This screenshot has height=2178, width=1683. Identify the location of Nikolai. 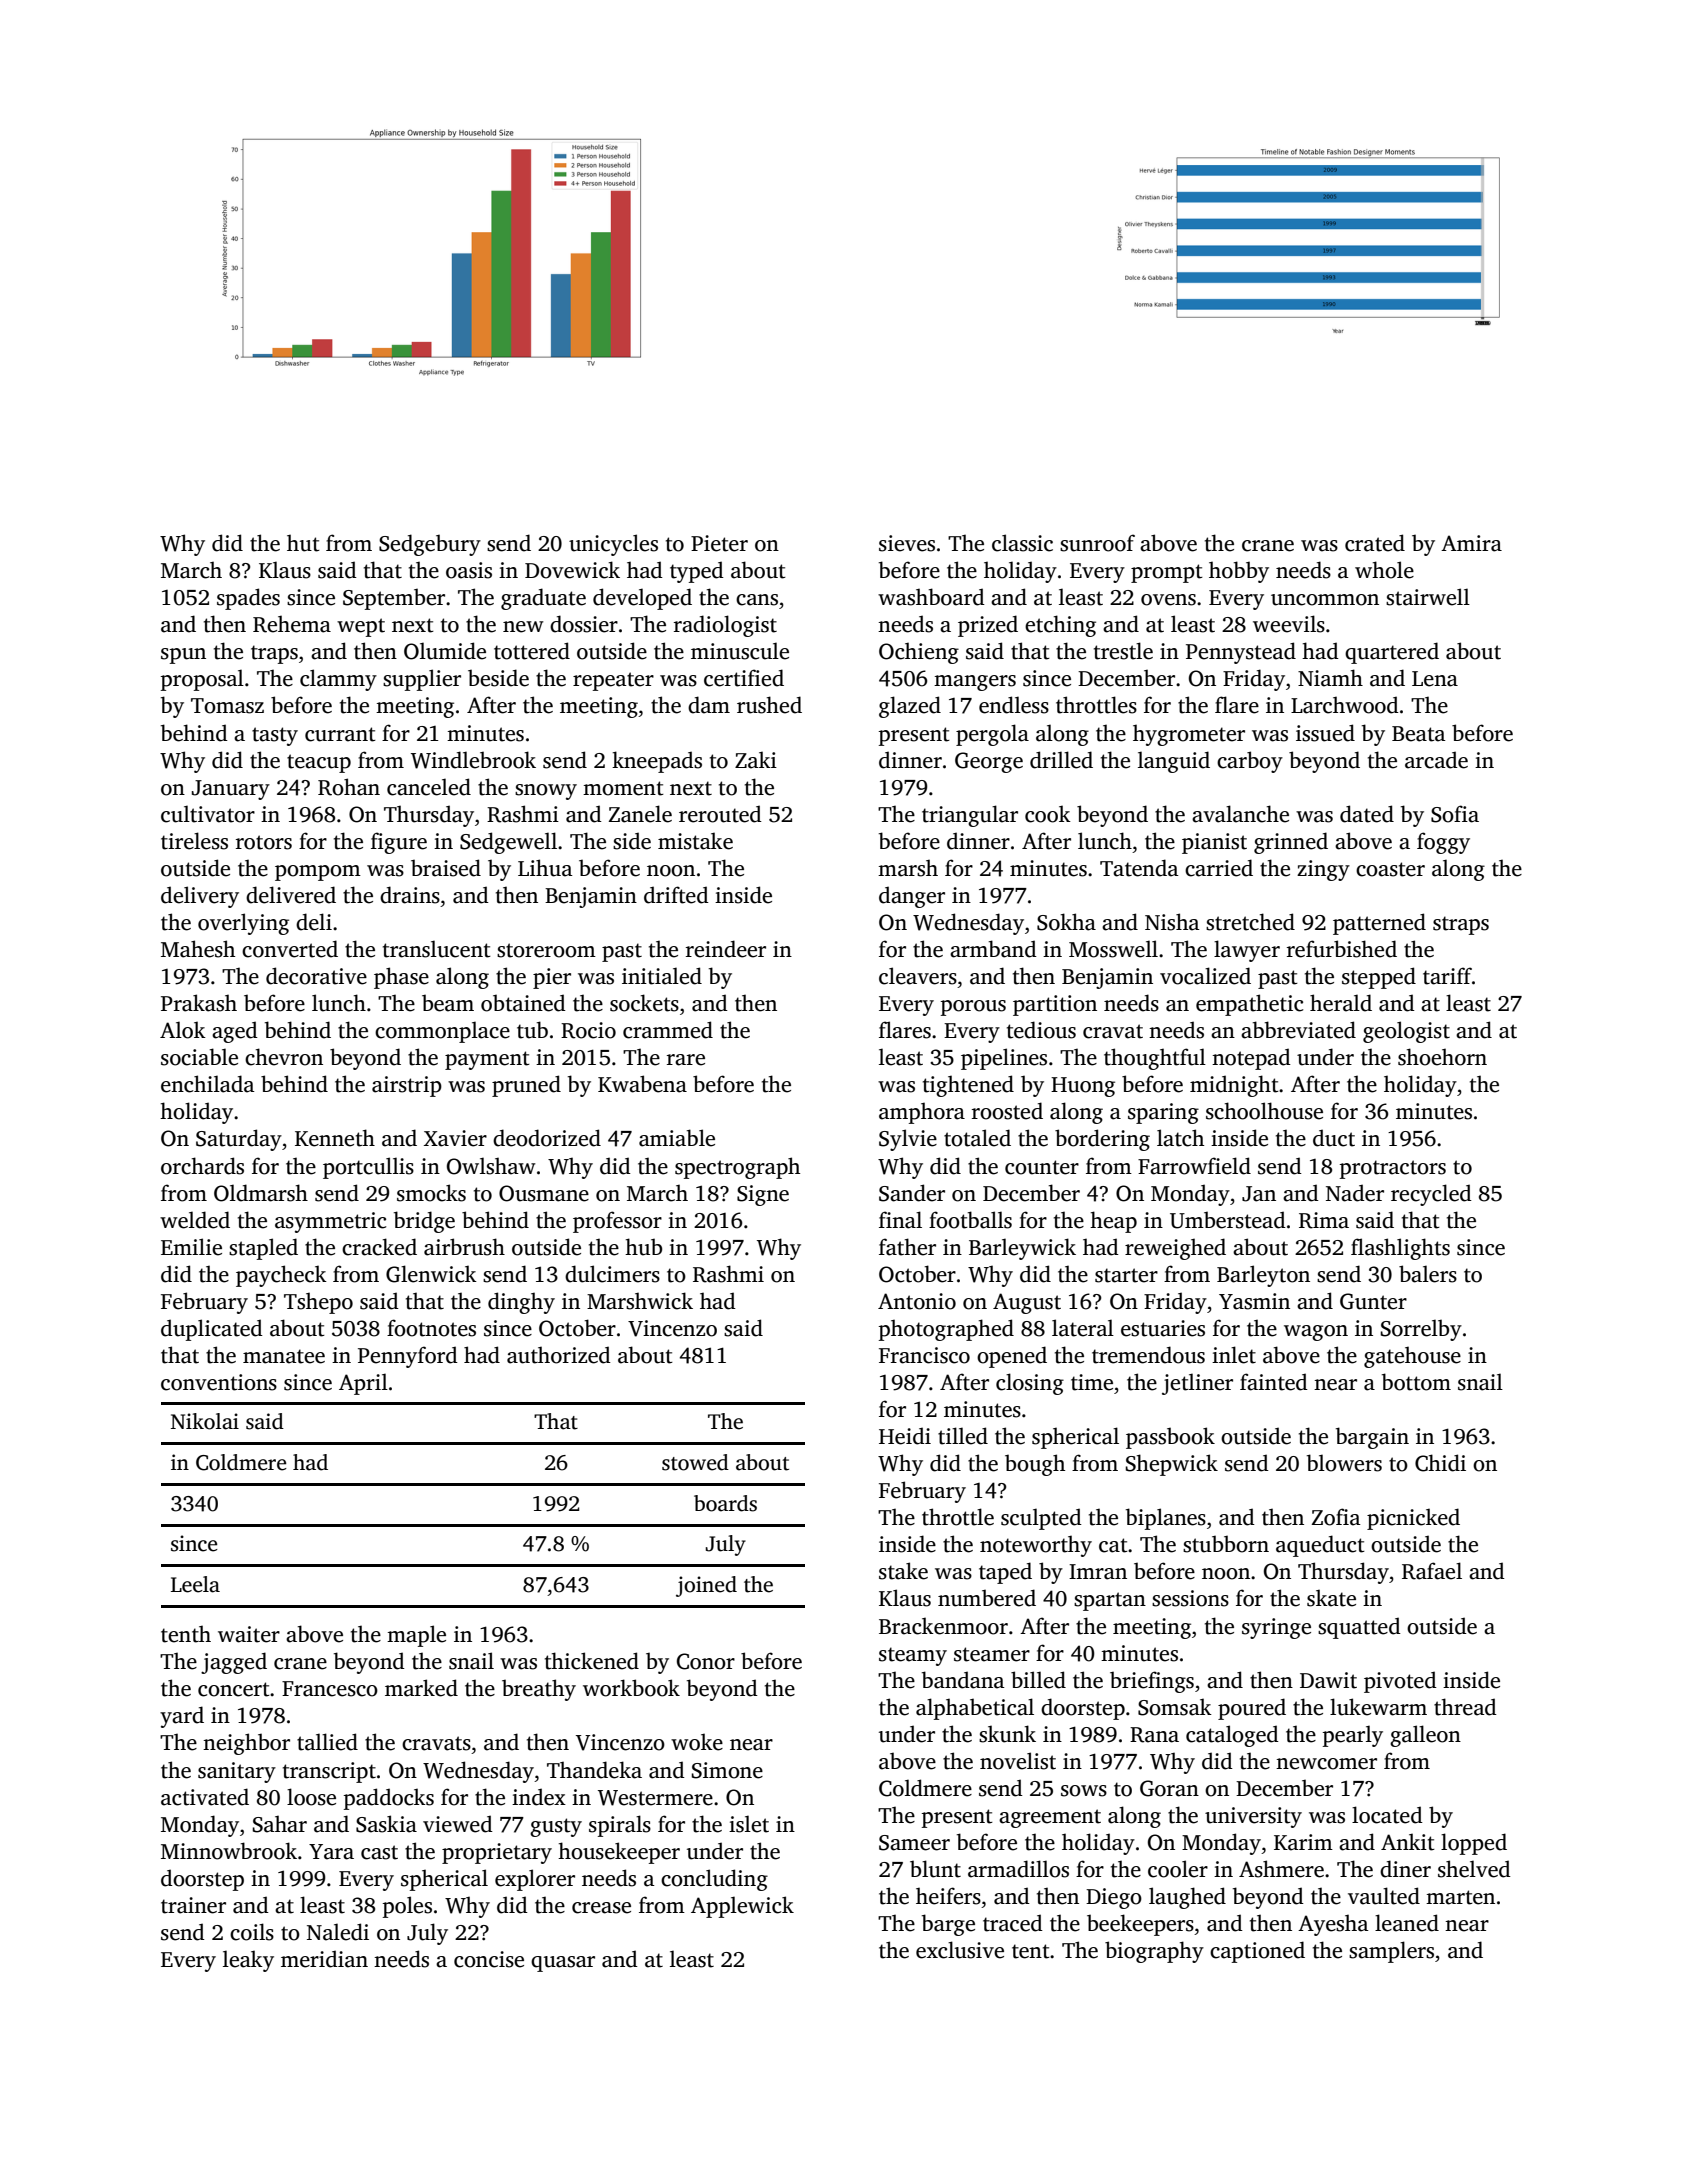
(205, 1421).
